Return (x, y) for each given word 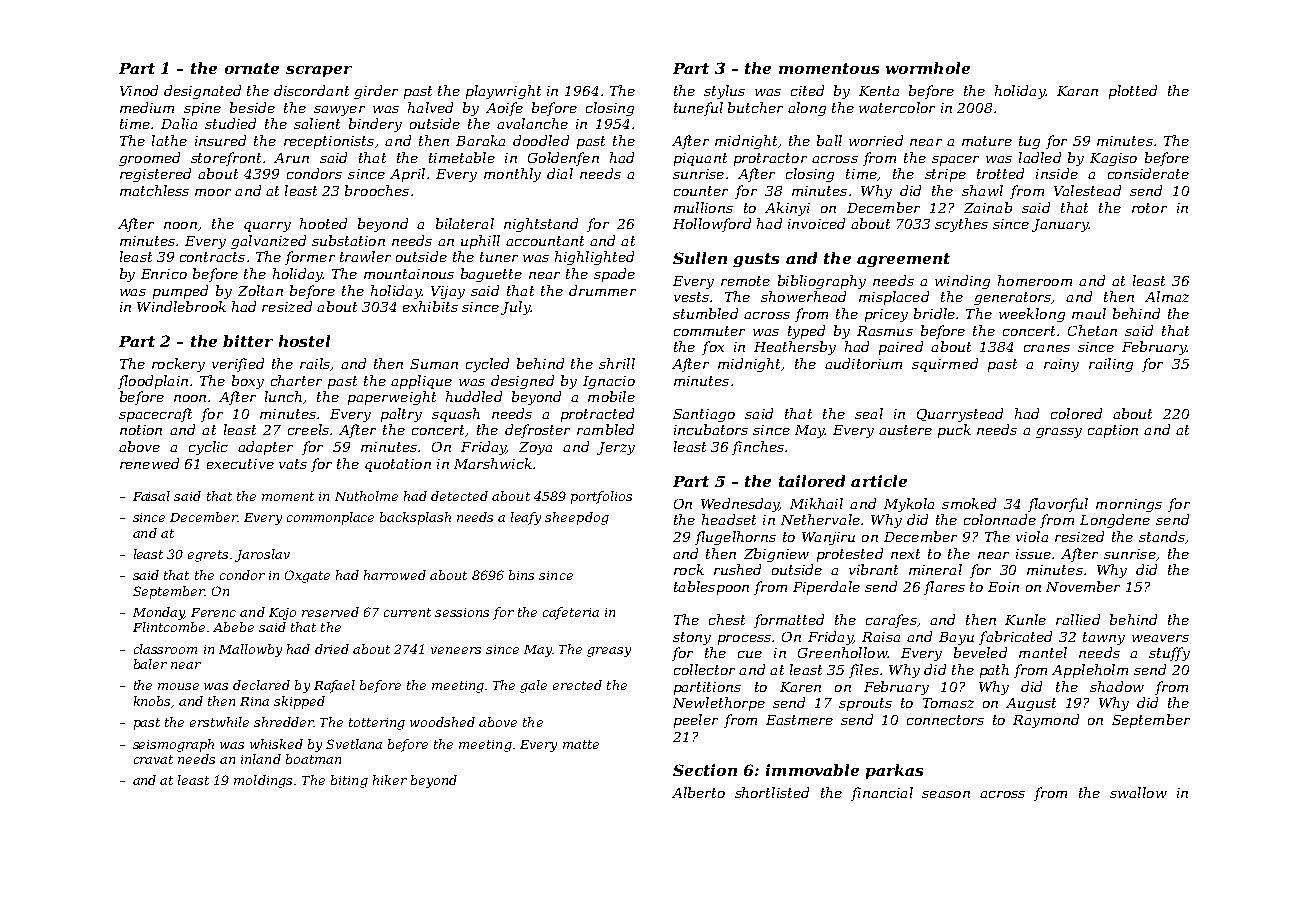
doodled (541, 140)
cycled (487, 365)
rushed (737, 569)
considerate (1148, 173)
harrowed (395, 575)
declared (261, 685)
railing (1111, 365)
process (744, 640)
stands (1162, 536)
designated (202, 92)
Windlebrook (181, 306)
